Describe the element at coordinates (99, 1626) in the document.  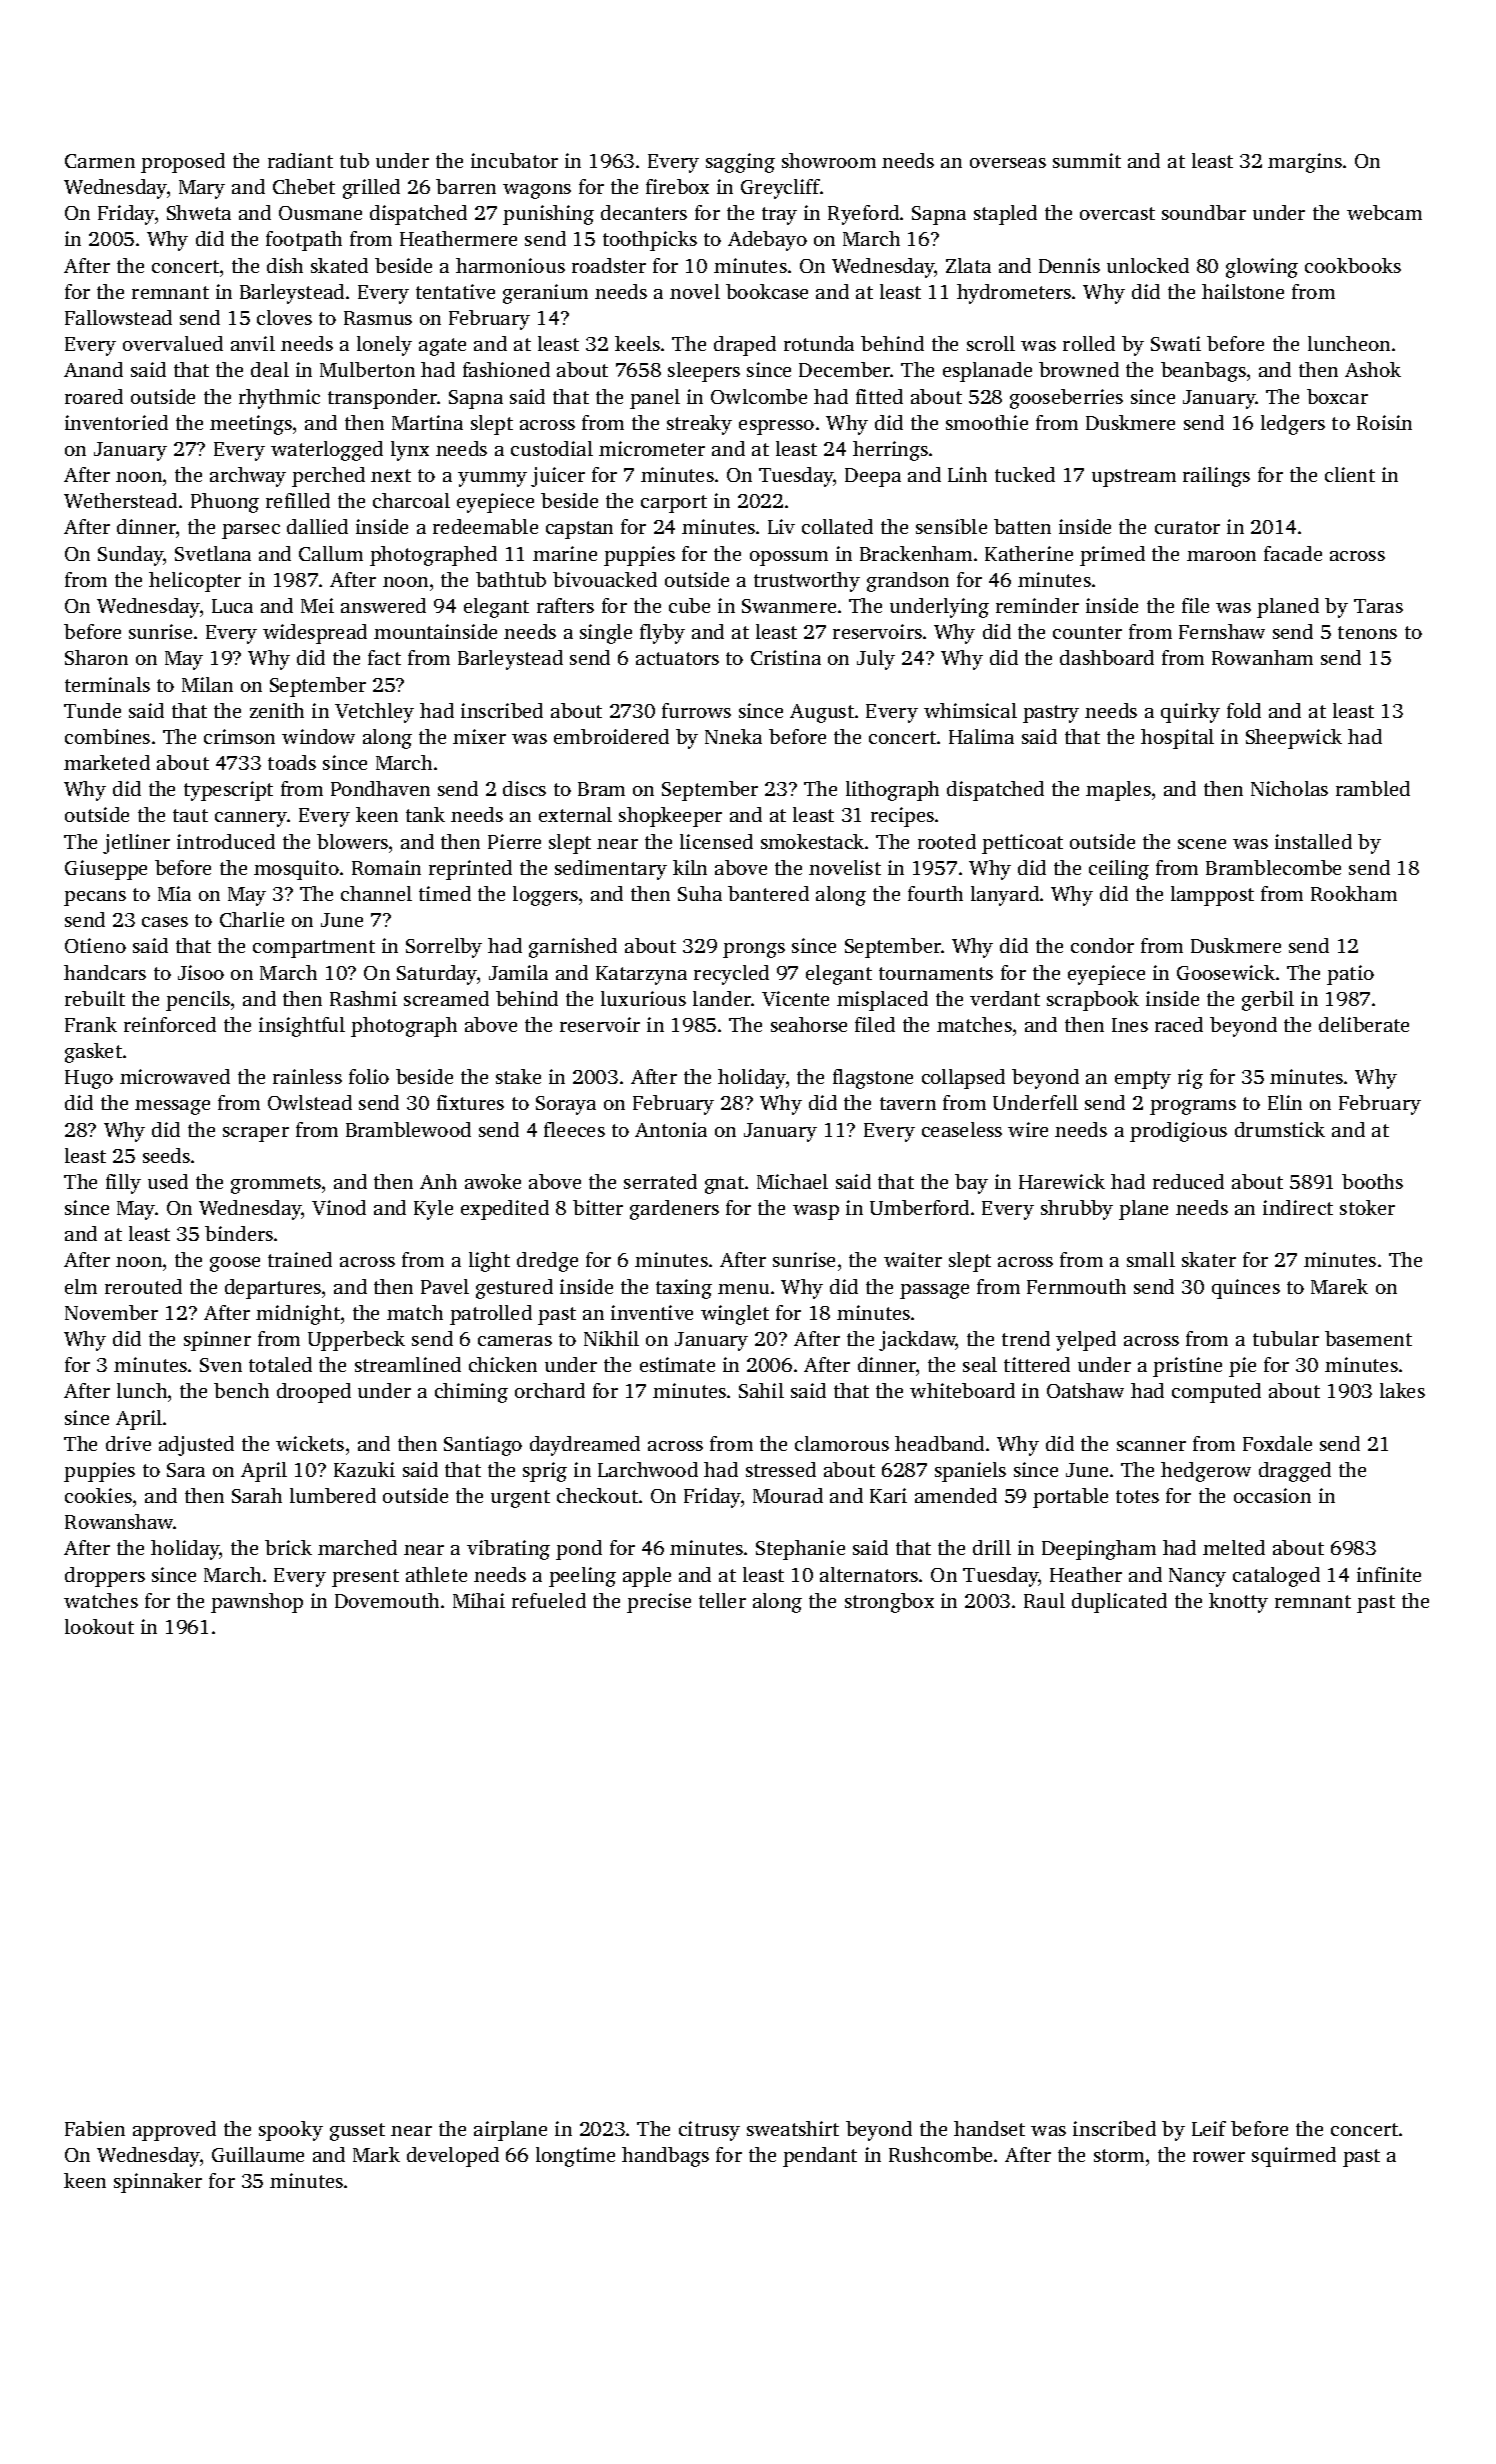
I see `lookout` at that location.
